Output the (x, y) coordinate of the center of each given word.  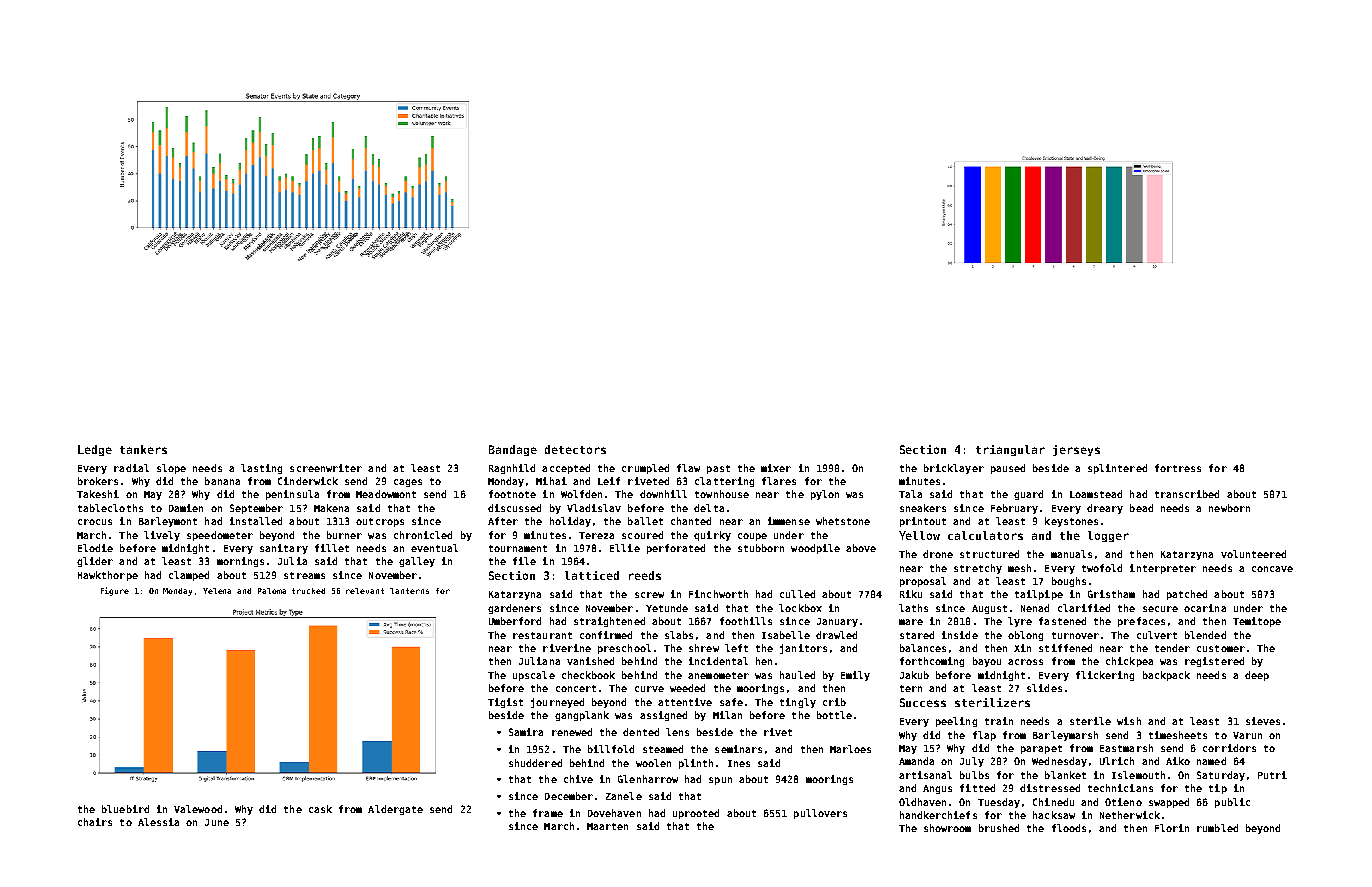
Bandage (513, 450)
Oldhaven (922, 802)
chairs (95, 822)
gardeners (514, 609)
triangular (1010, 450)
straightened (609, 622)
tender (1172, 648)
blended (1205, 635)
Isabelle (786, 635)
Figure (115, 591)
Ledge (95, 450)
